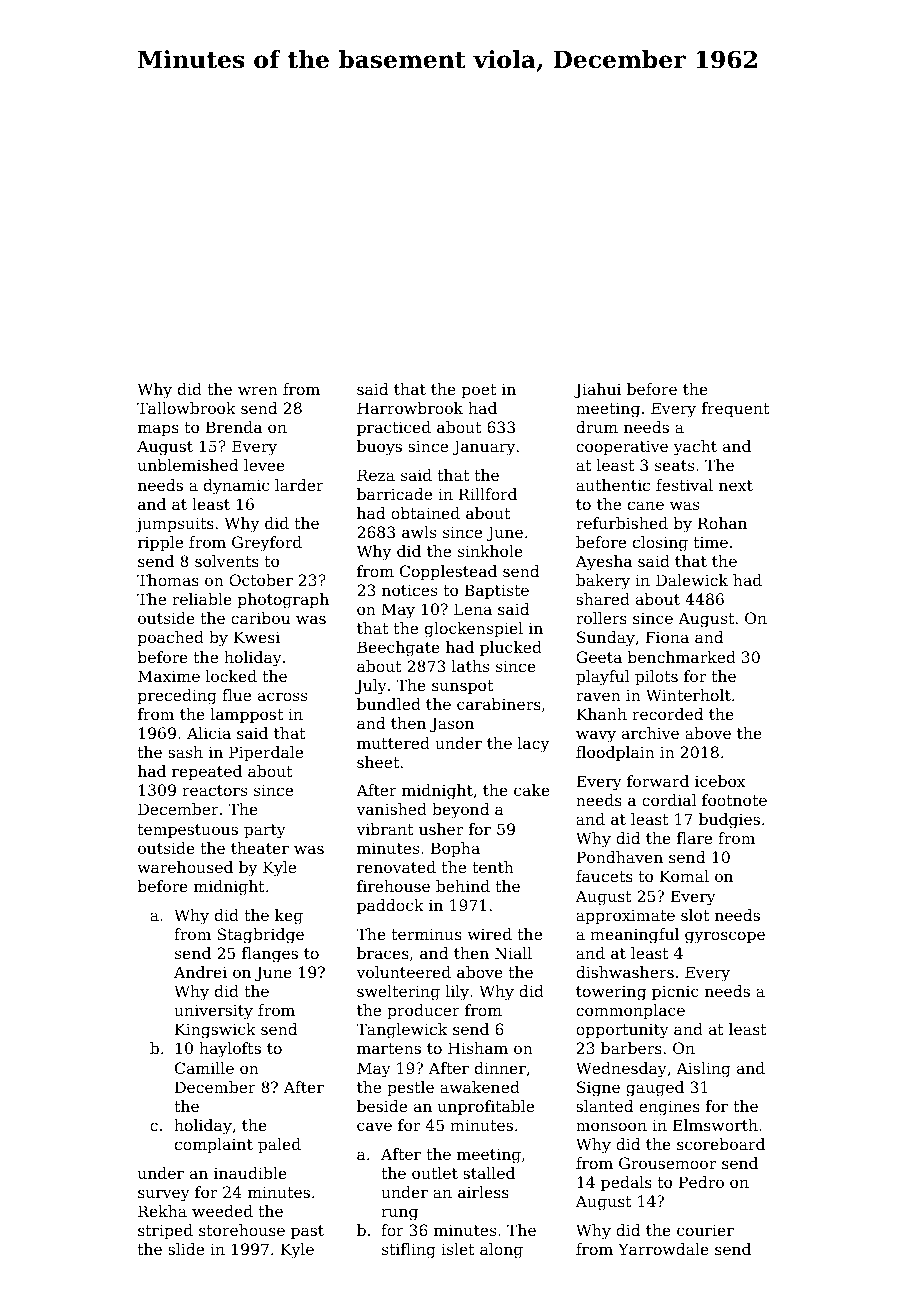 Image resolution: width=908 pixels, height=1316 pixels. Describe the element at coordinates (479, 391) in the document. I see `poet` at that location.
